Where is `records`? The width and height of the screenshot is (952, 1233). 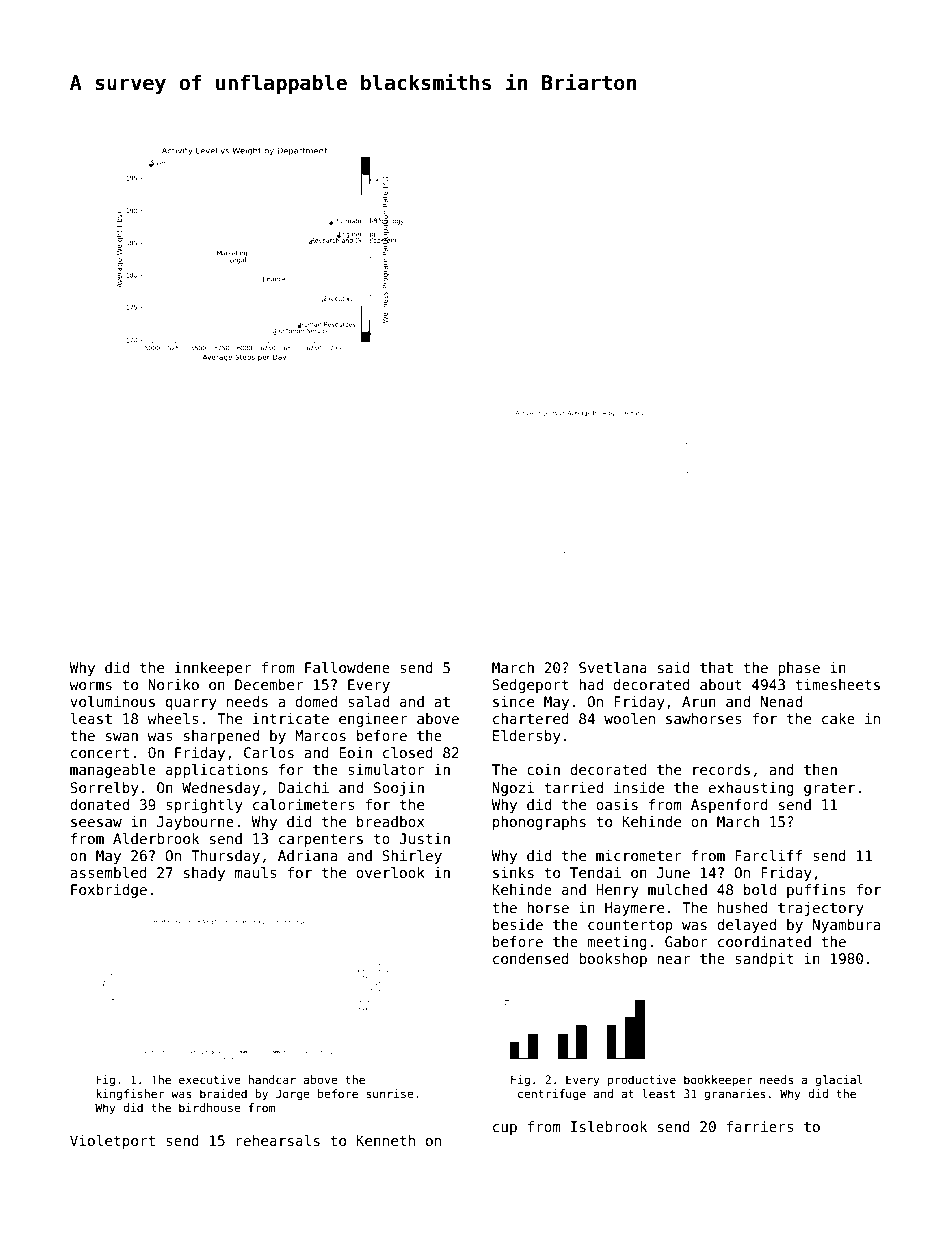 records is located at coordinates (721, 769).
